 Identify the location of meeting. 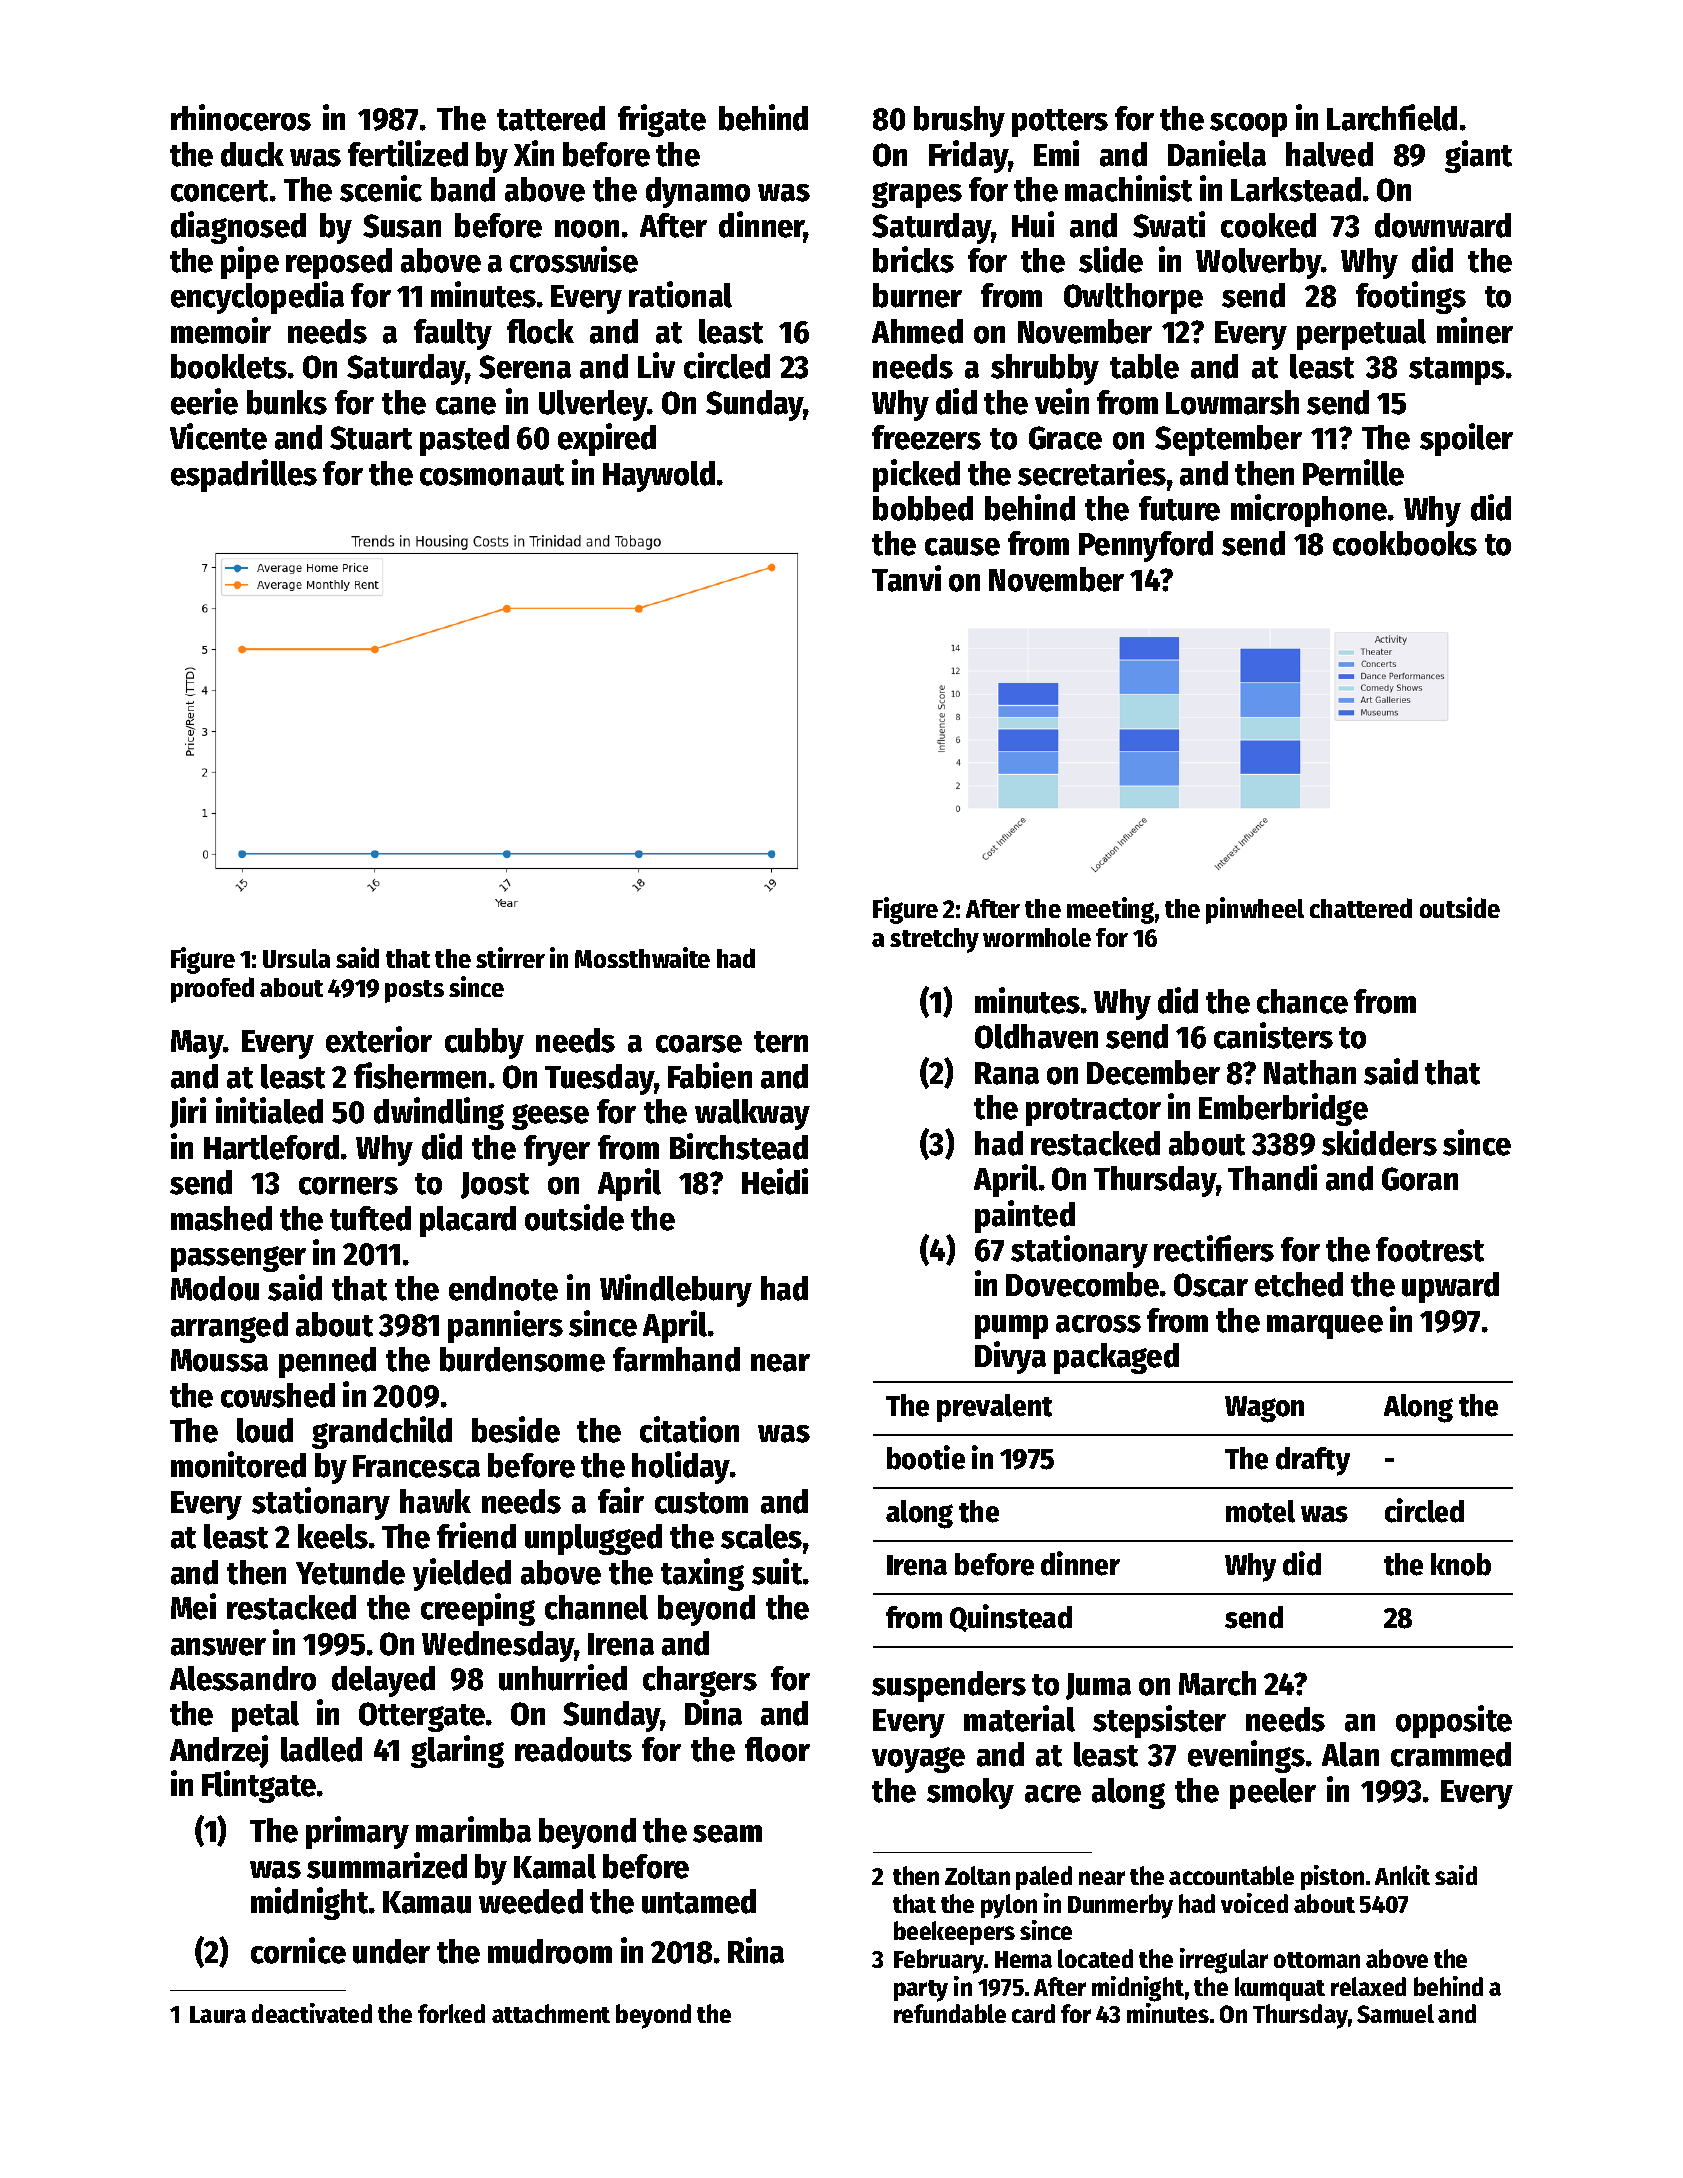
(1110, 910).
